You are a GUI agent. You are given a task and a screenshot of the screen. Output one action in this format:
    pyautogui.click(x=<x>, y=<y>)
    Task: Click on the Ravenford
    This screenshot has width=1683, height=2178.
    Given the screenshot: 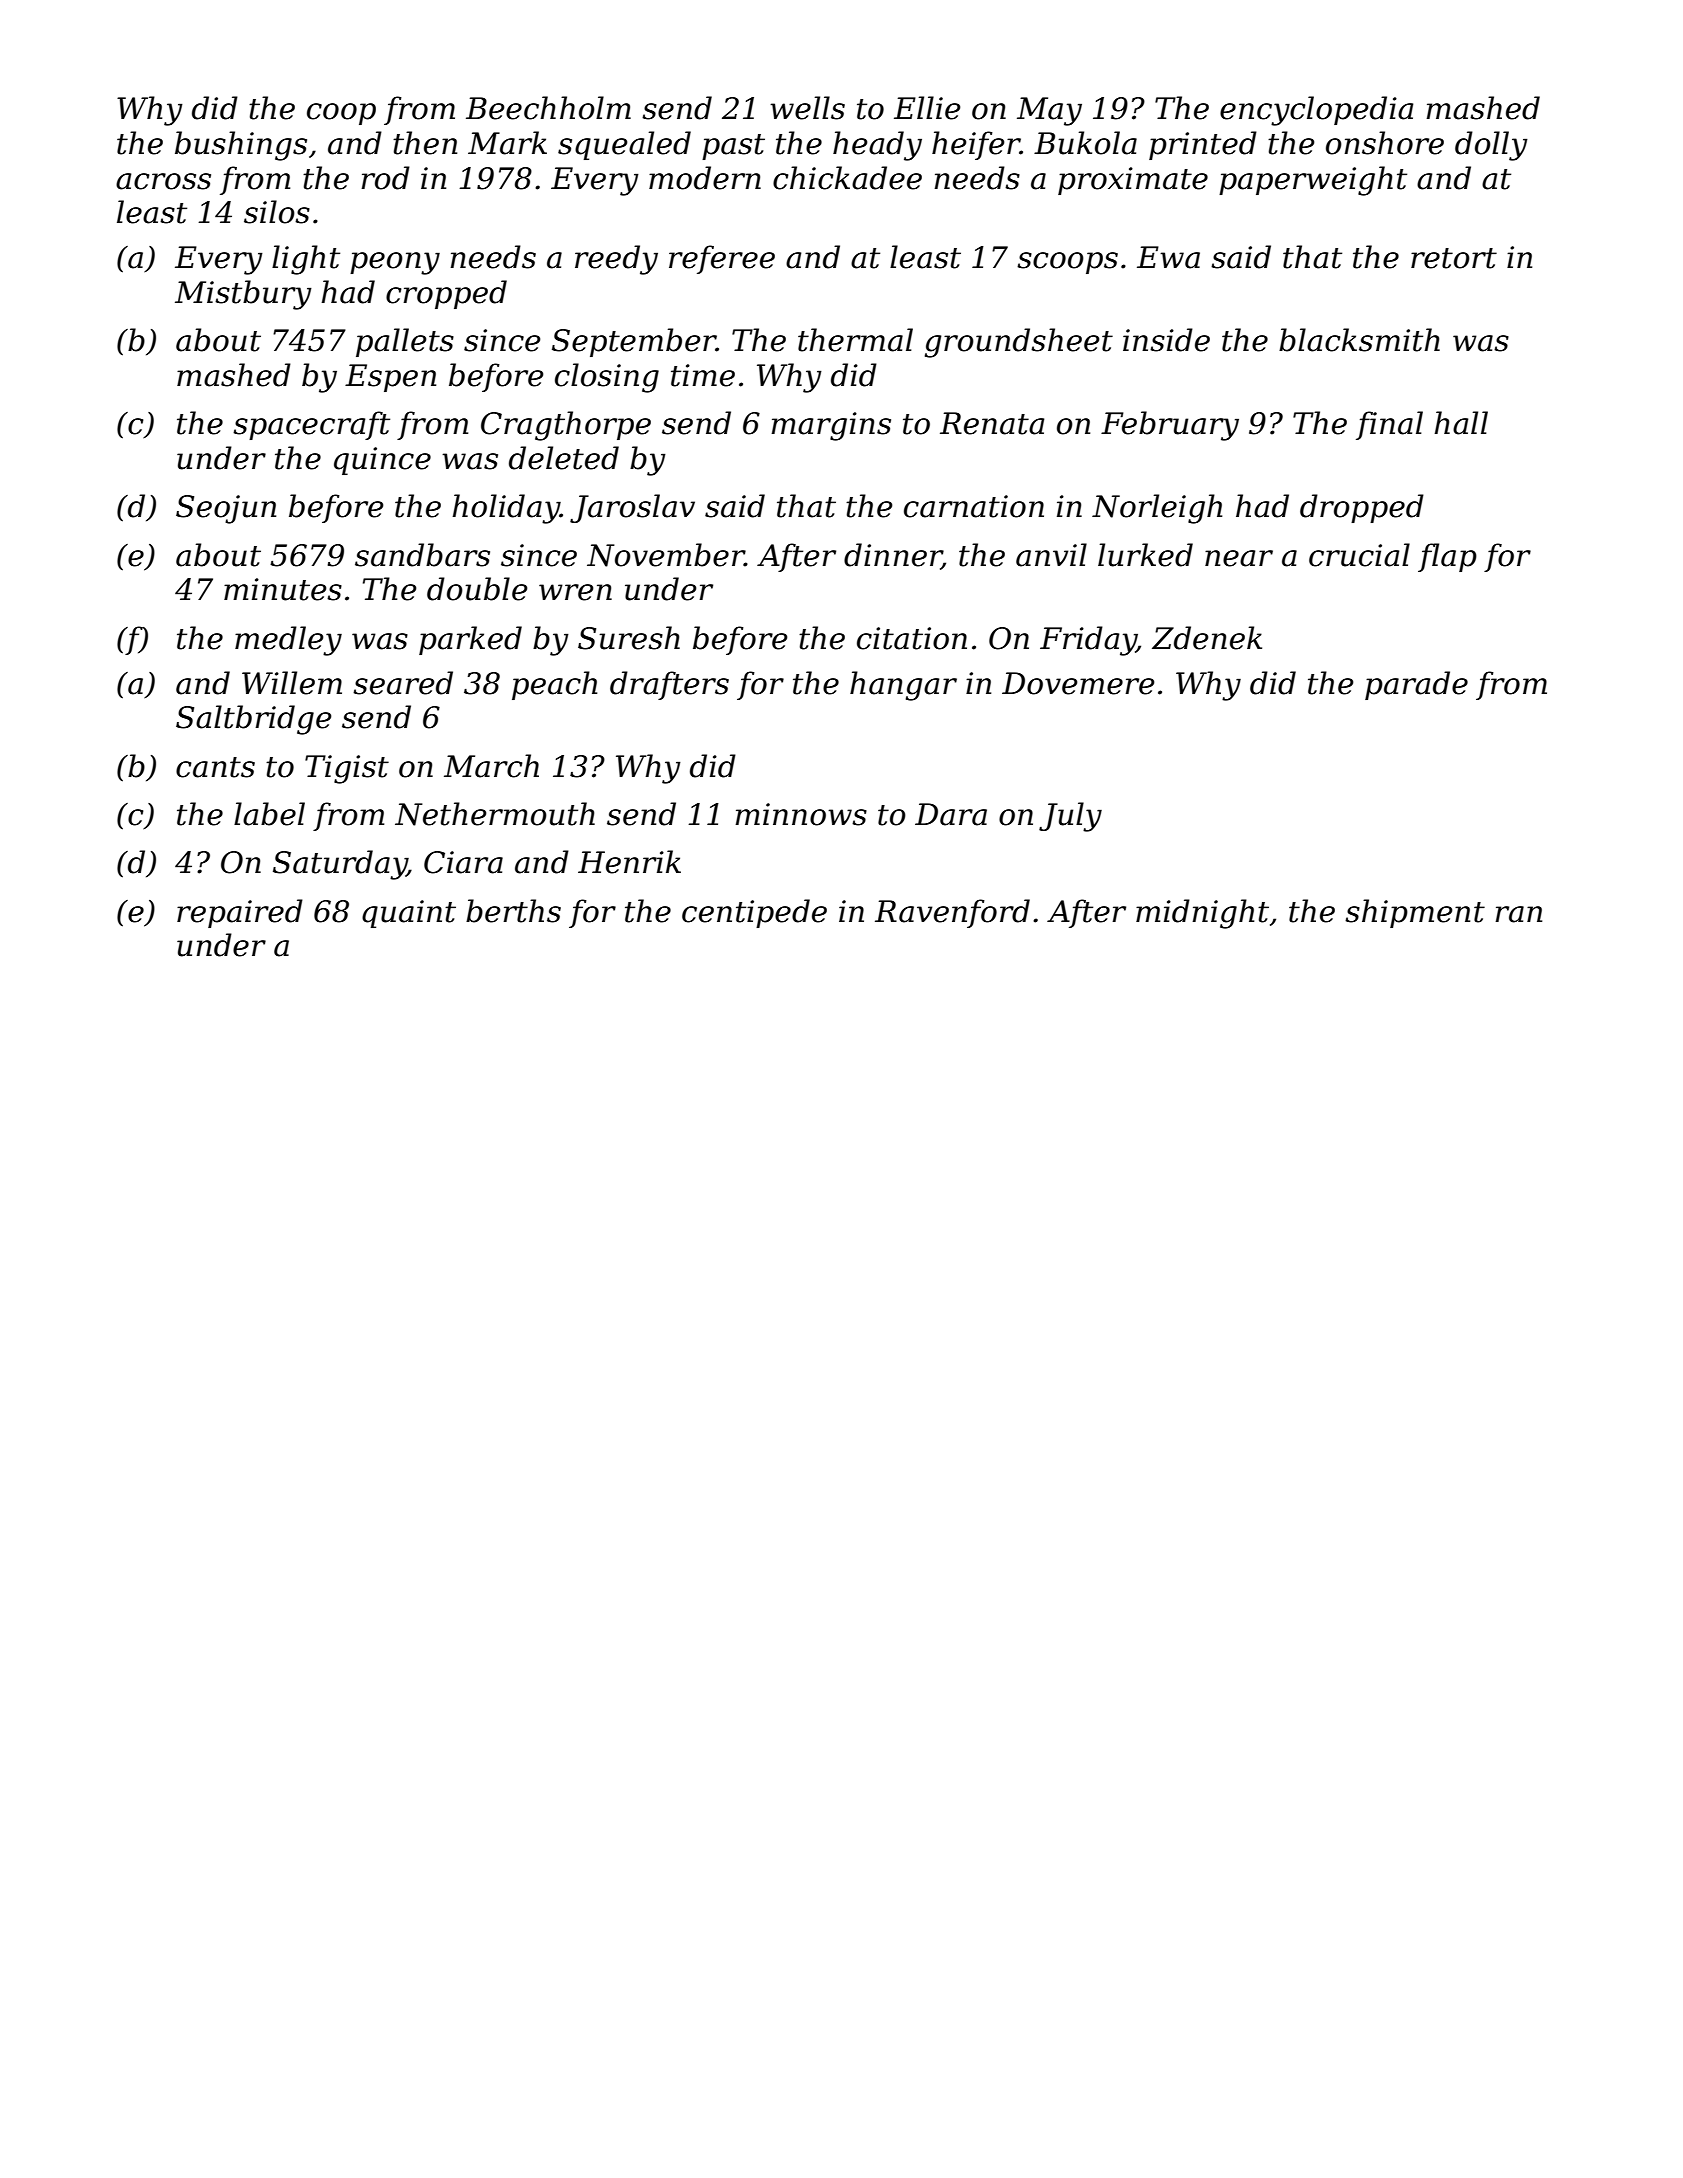 What is the action you would take?
    pyautogui.click(x=952, y=913)
